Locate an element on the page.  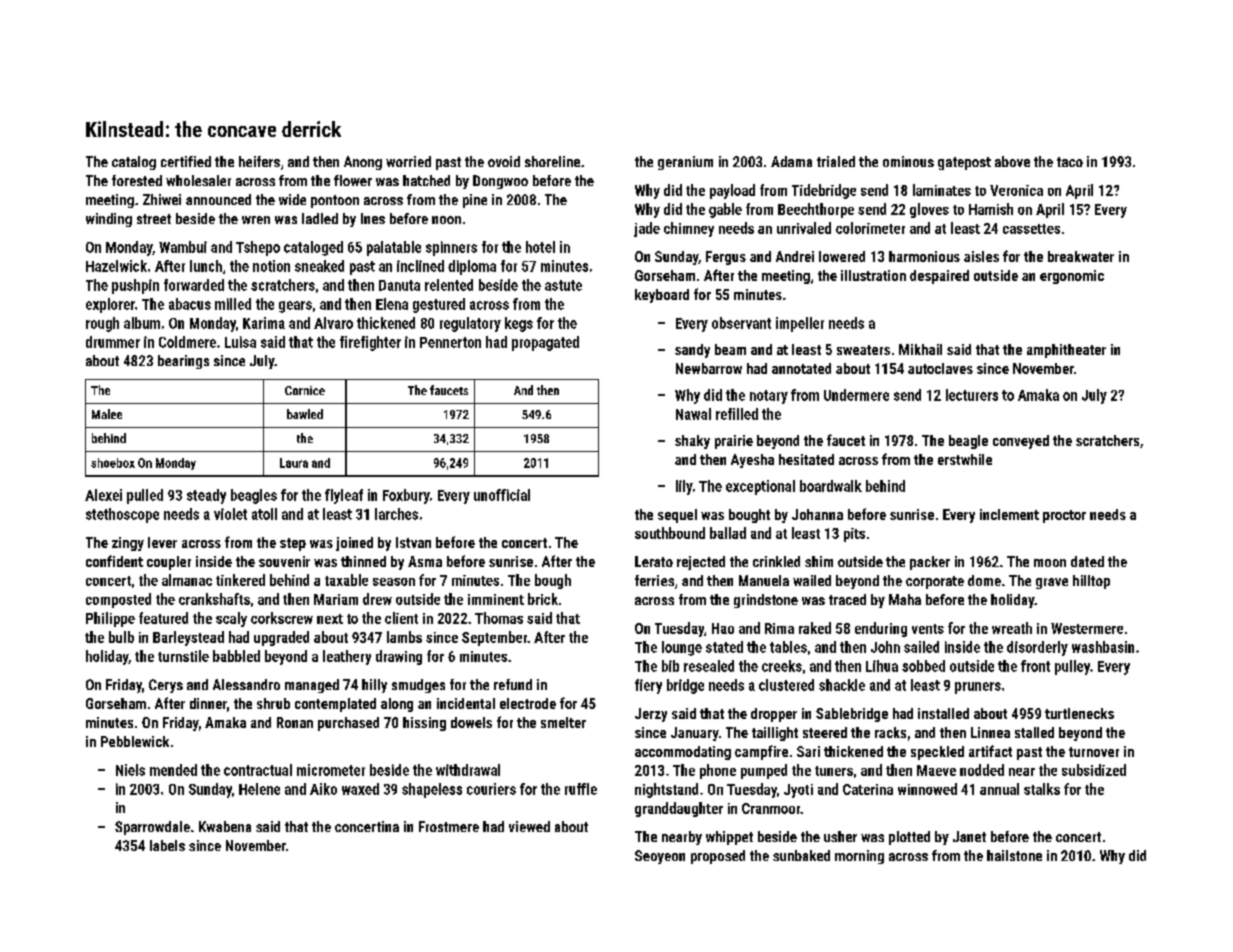
annual is located at coordinates (999, 789).
